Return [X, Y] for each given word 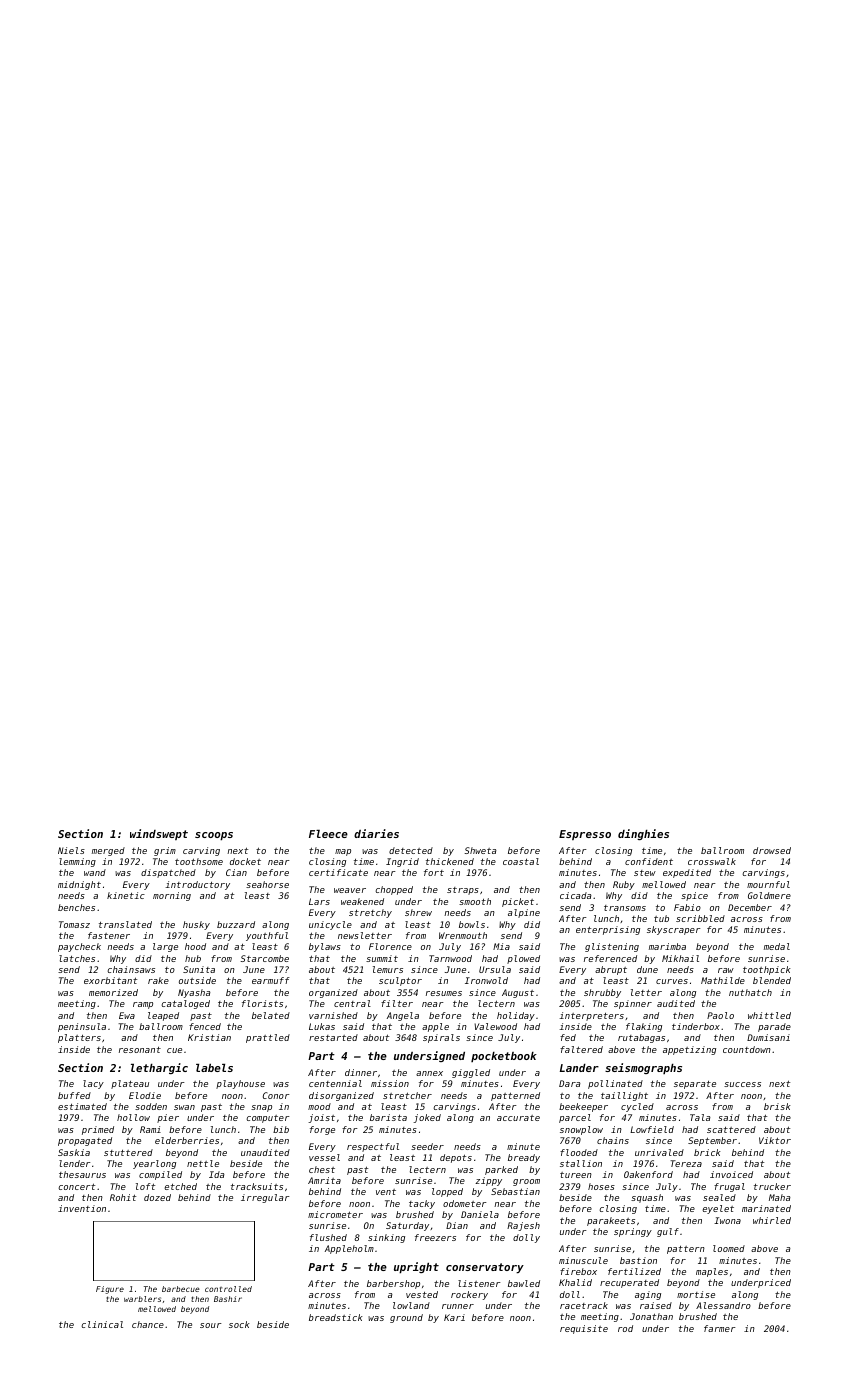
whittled [769, 1015]
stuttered [128, 1152]
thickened [450, 861]
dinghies [643, 834]
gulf [668, 1232]
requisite [584, 1329]
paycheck [79, 947]
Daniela [480, 1214]
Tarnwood [450, 958]
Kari [454, 1317]
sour [211, 1325]
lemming [77, 862]
